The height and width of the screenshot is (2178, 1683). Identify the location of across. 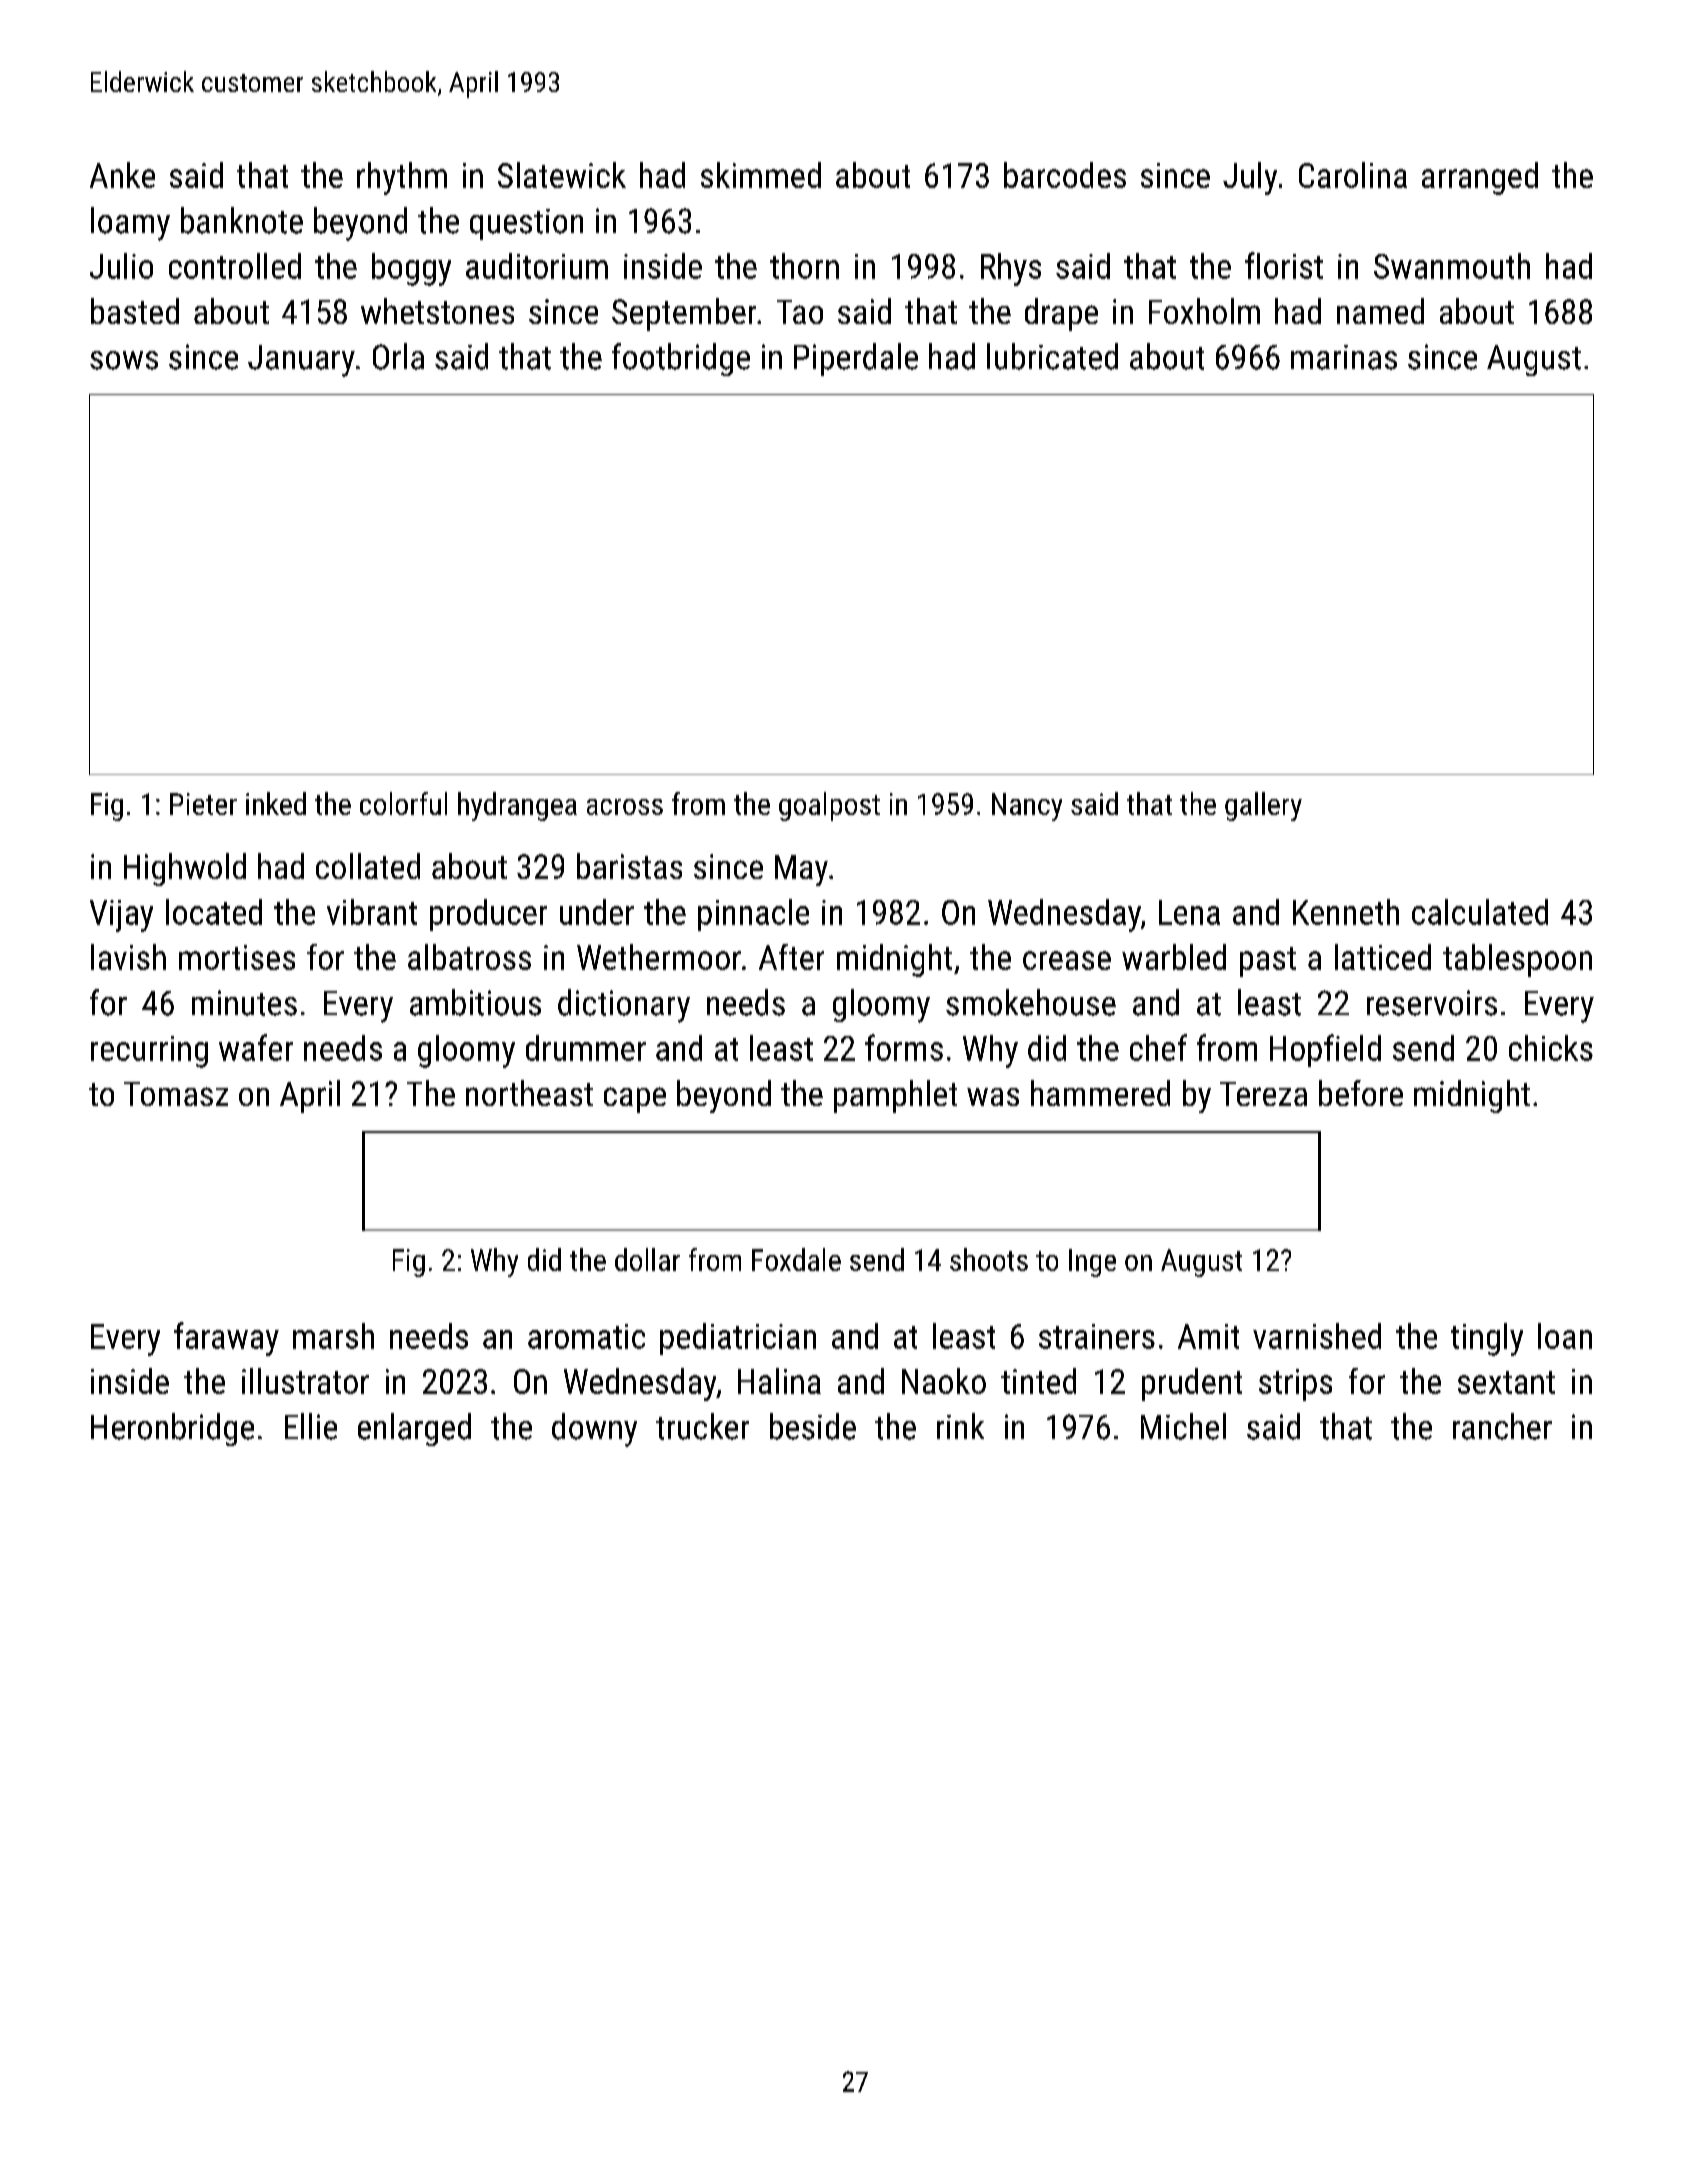
(625, 807).
